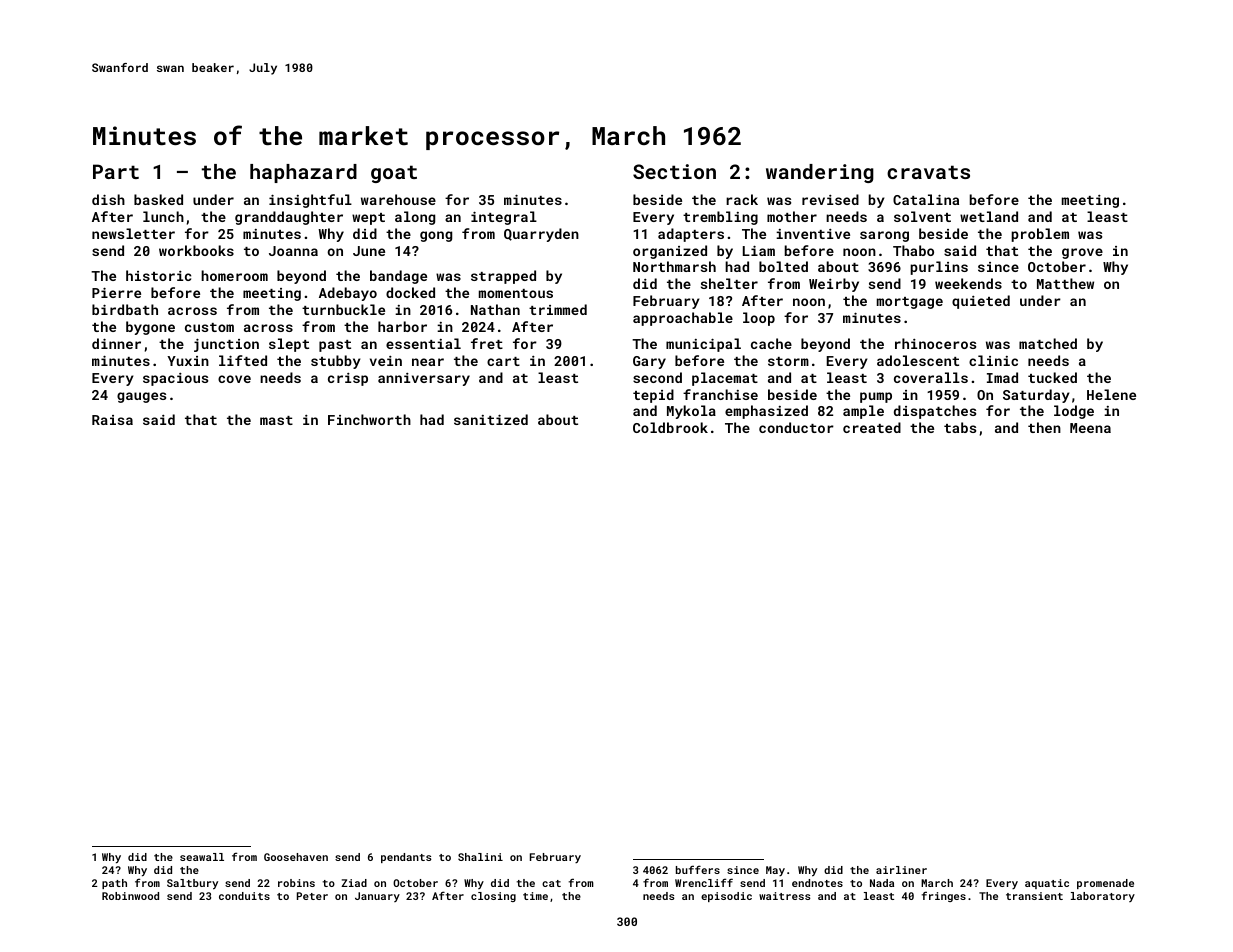 This document has width=1233, height=952. What do you see at coordinates (406, 858) in the document?
I see `pendants` at bounding box center [406, 858].
